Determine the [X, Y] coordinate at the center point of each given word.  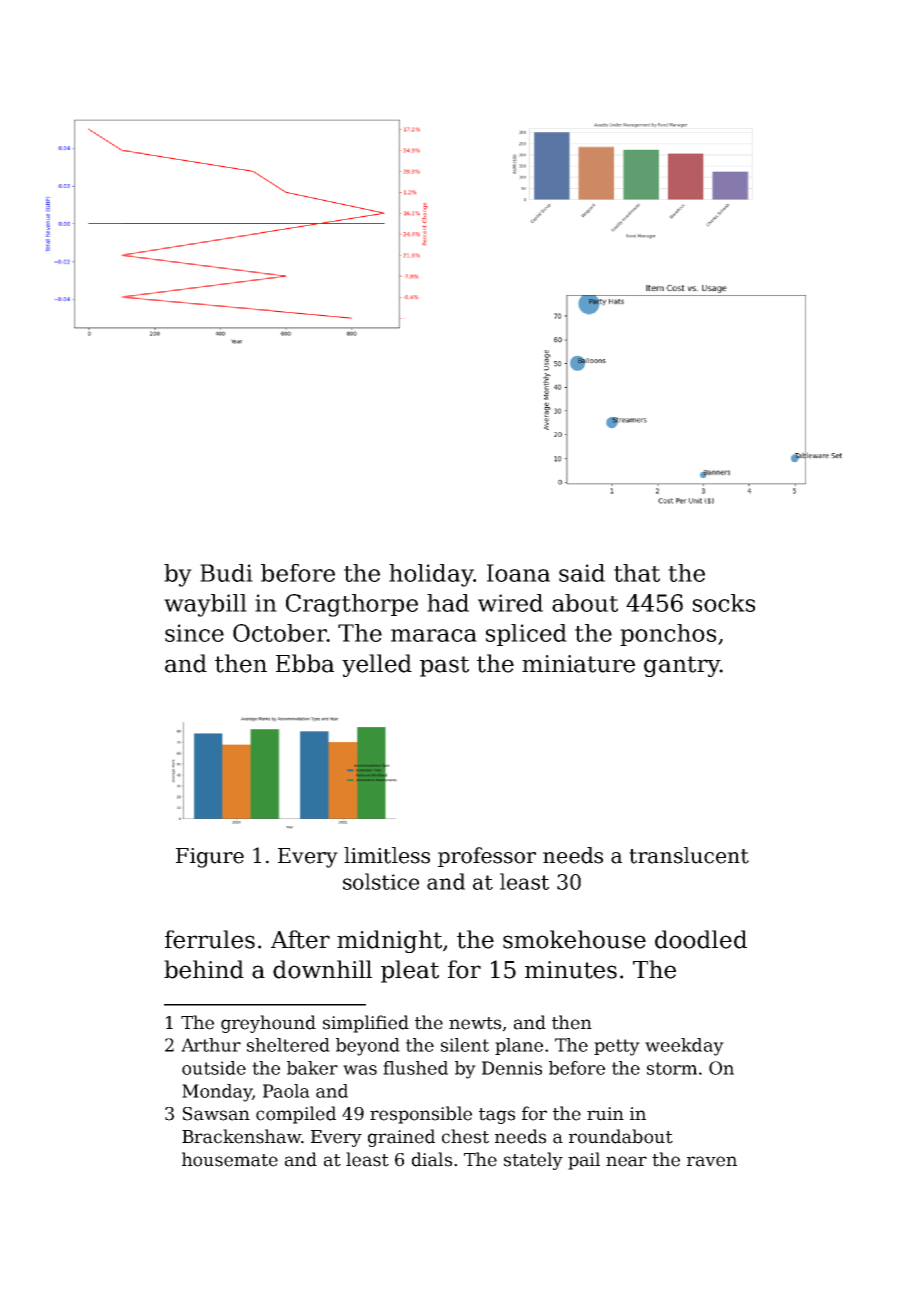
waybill [205, 605]
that [637, 573]
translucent [689, 855]
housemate [230, 1159]
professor [487, 857]
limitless [387, 855]
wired [510, 603]
